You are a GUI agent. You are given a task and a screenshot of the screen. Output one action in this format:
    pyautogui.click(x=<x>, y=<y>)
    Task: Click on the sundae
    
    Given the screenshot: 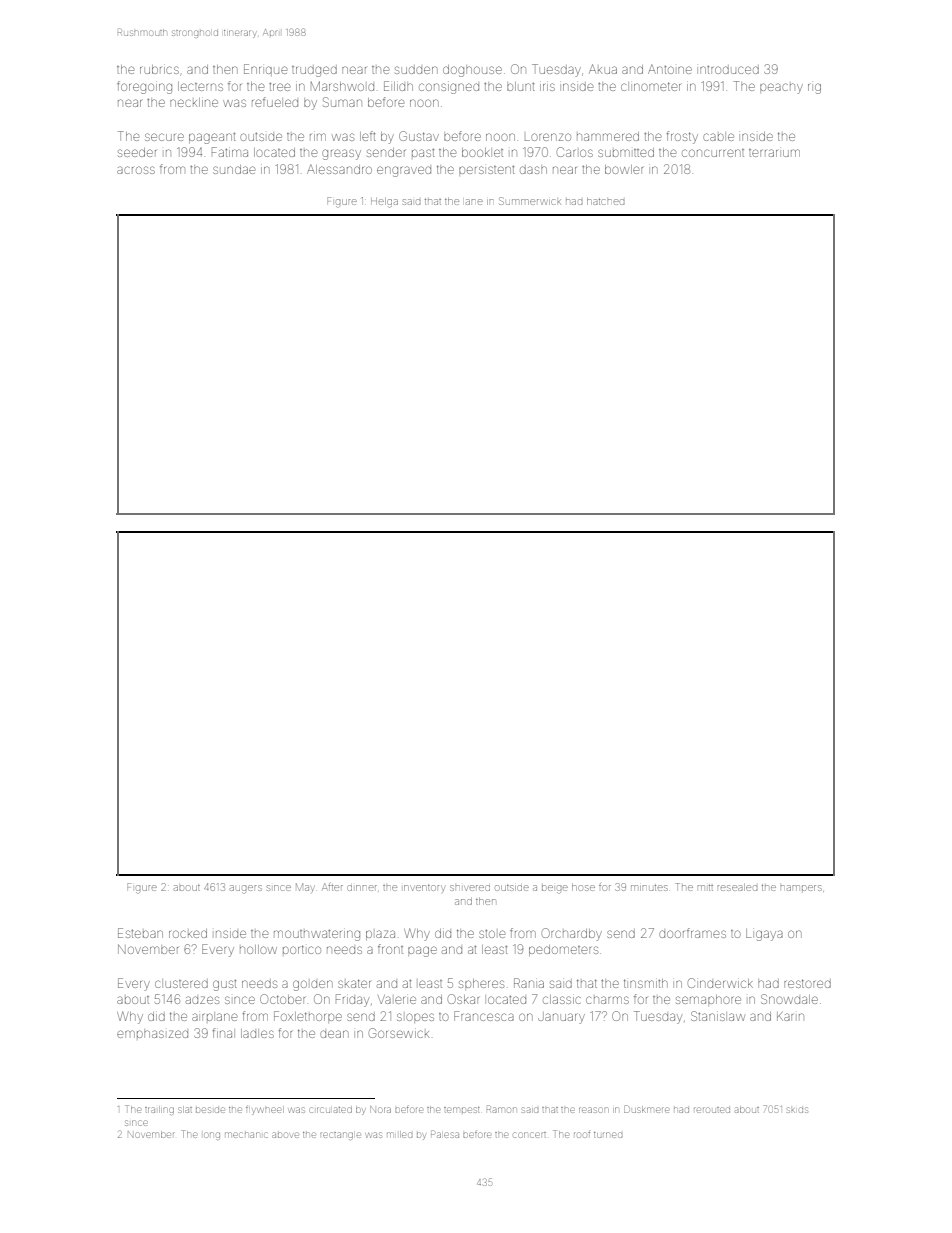 What is the action you would take?
    pyautogui.click(x=234, y=169)
